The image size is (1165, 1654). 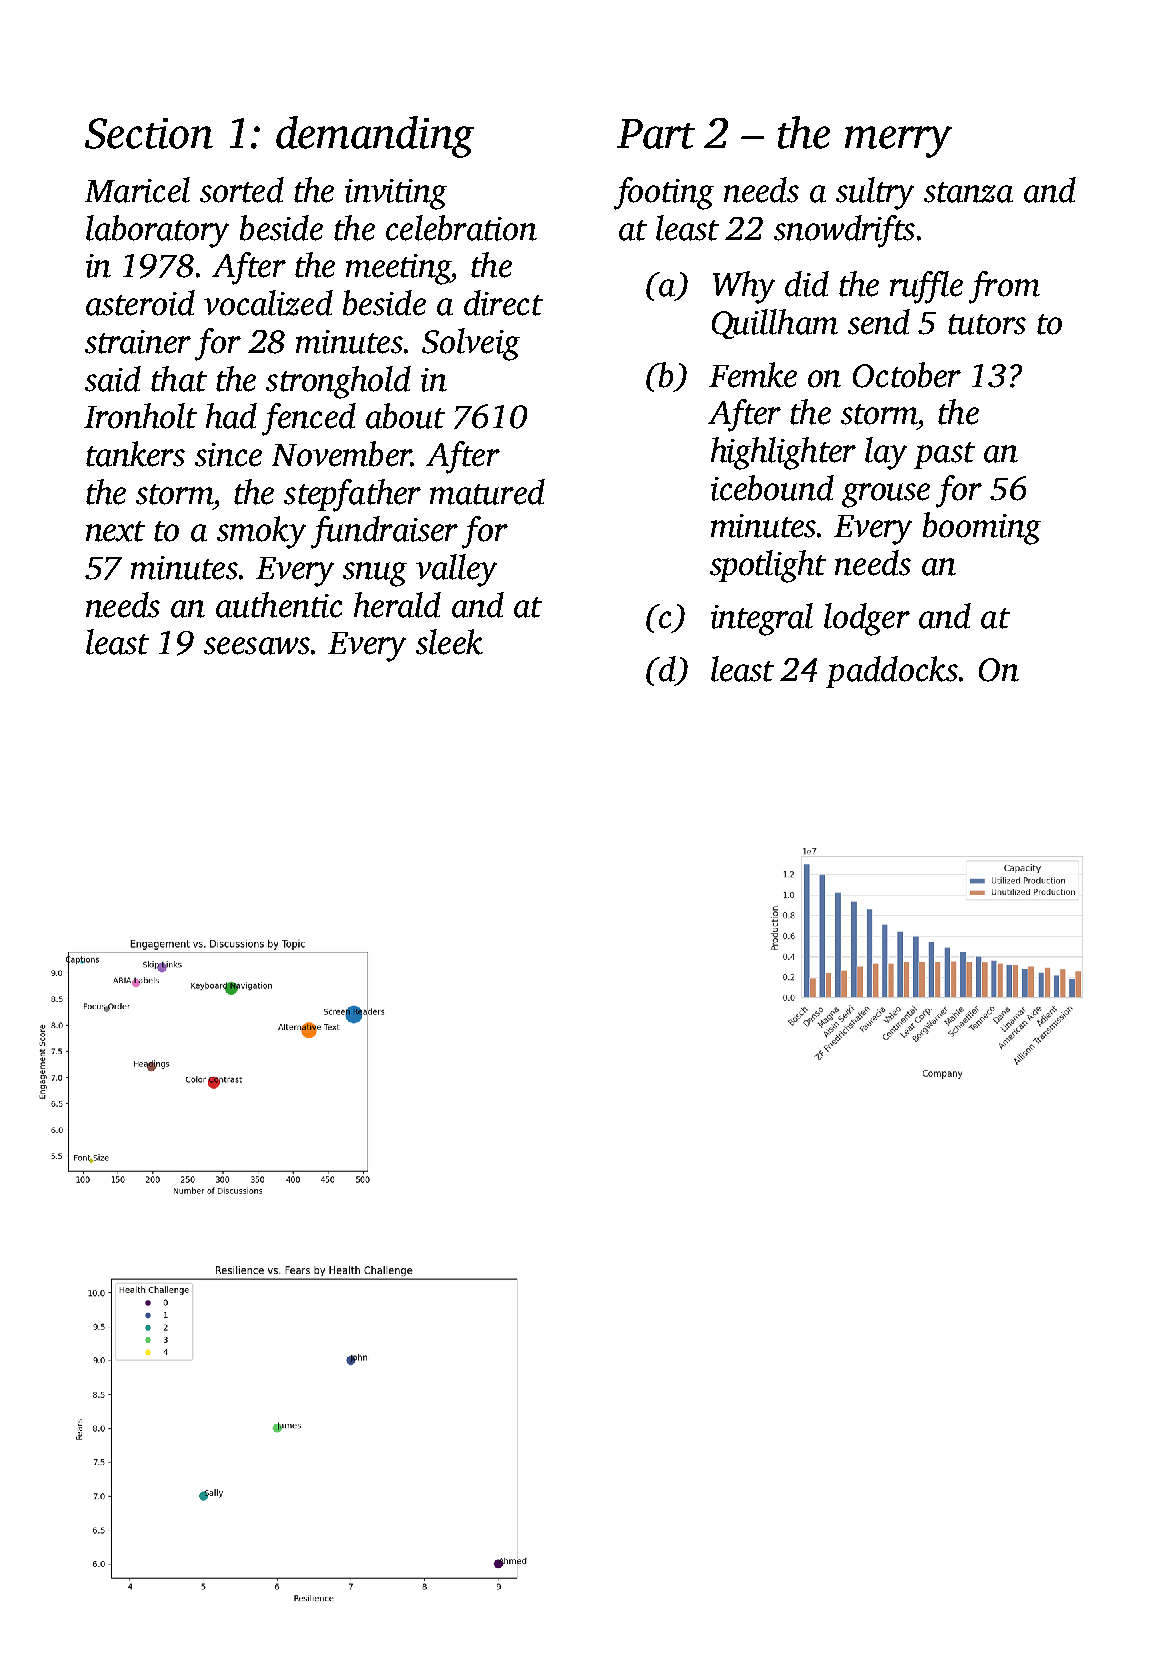 I want to click on seesaws, so click(x=257, y=646).
